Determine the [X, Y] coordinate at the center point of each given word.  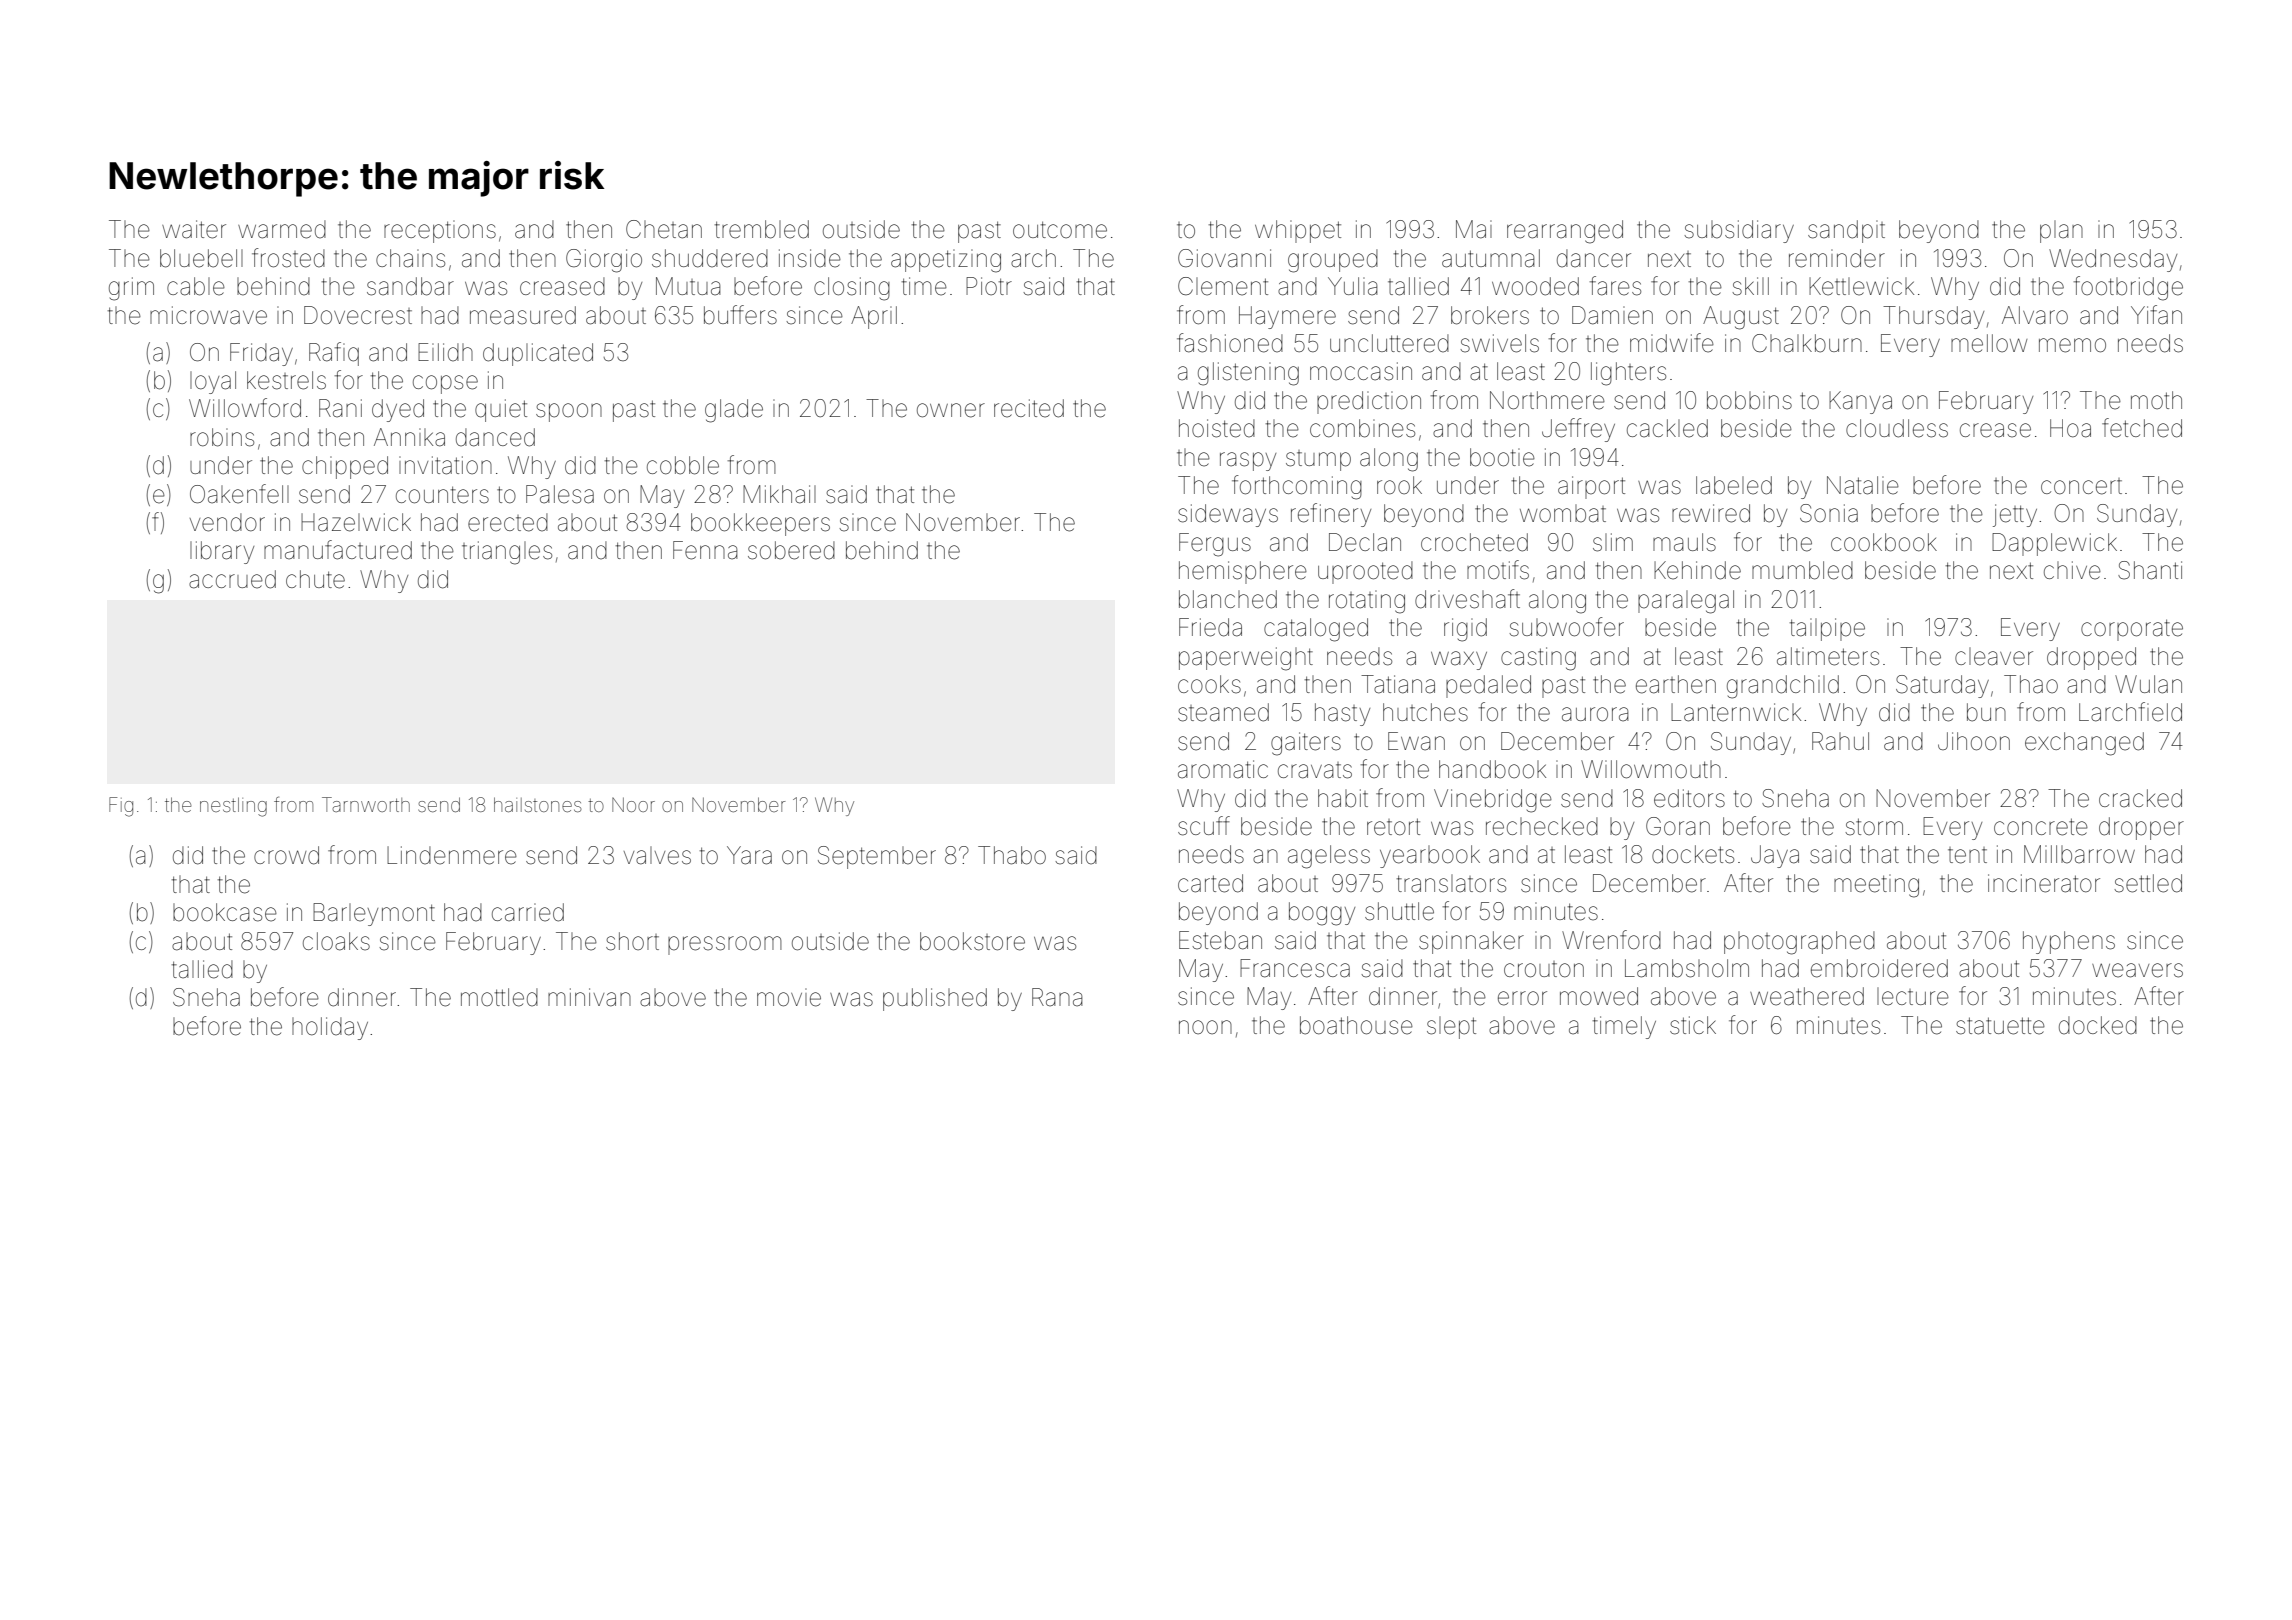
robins [222, 437]
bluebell [201, 258]
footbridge [2128, 288]
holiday [330, 1028]
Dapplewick [2054, 544]
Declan [1365, 542]
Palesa [560, 494]
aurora [1595, 714]
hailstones [538, 804]
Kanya [1860, 402]
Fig [121, 807]
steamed [1223, 712]
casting [1538, 659]
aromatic [1223, 769]
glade [734, 411]
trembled [762, 229]
